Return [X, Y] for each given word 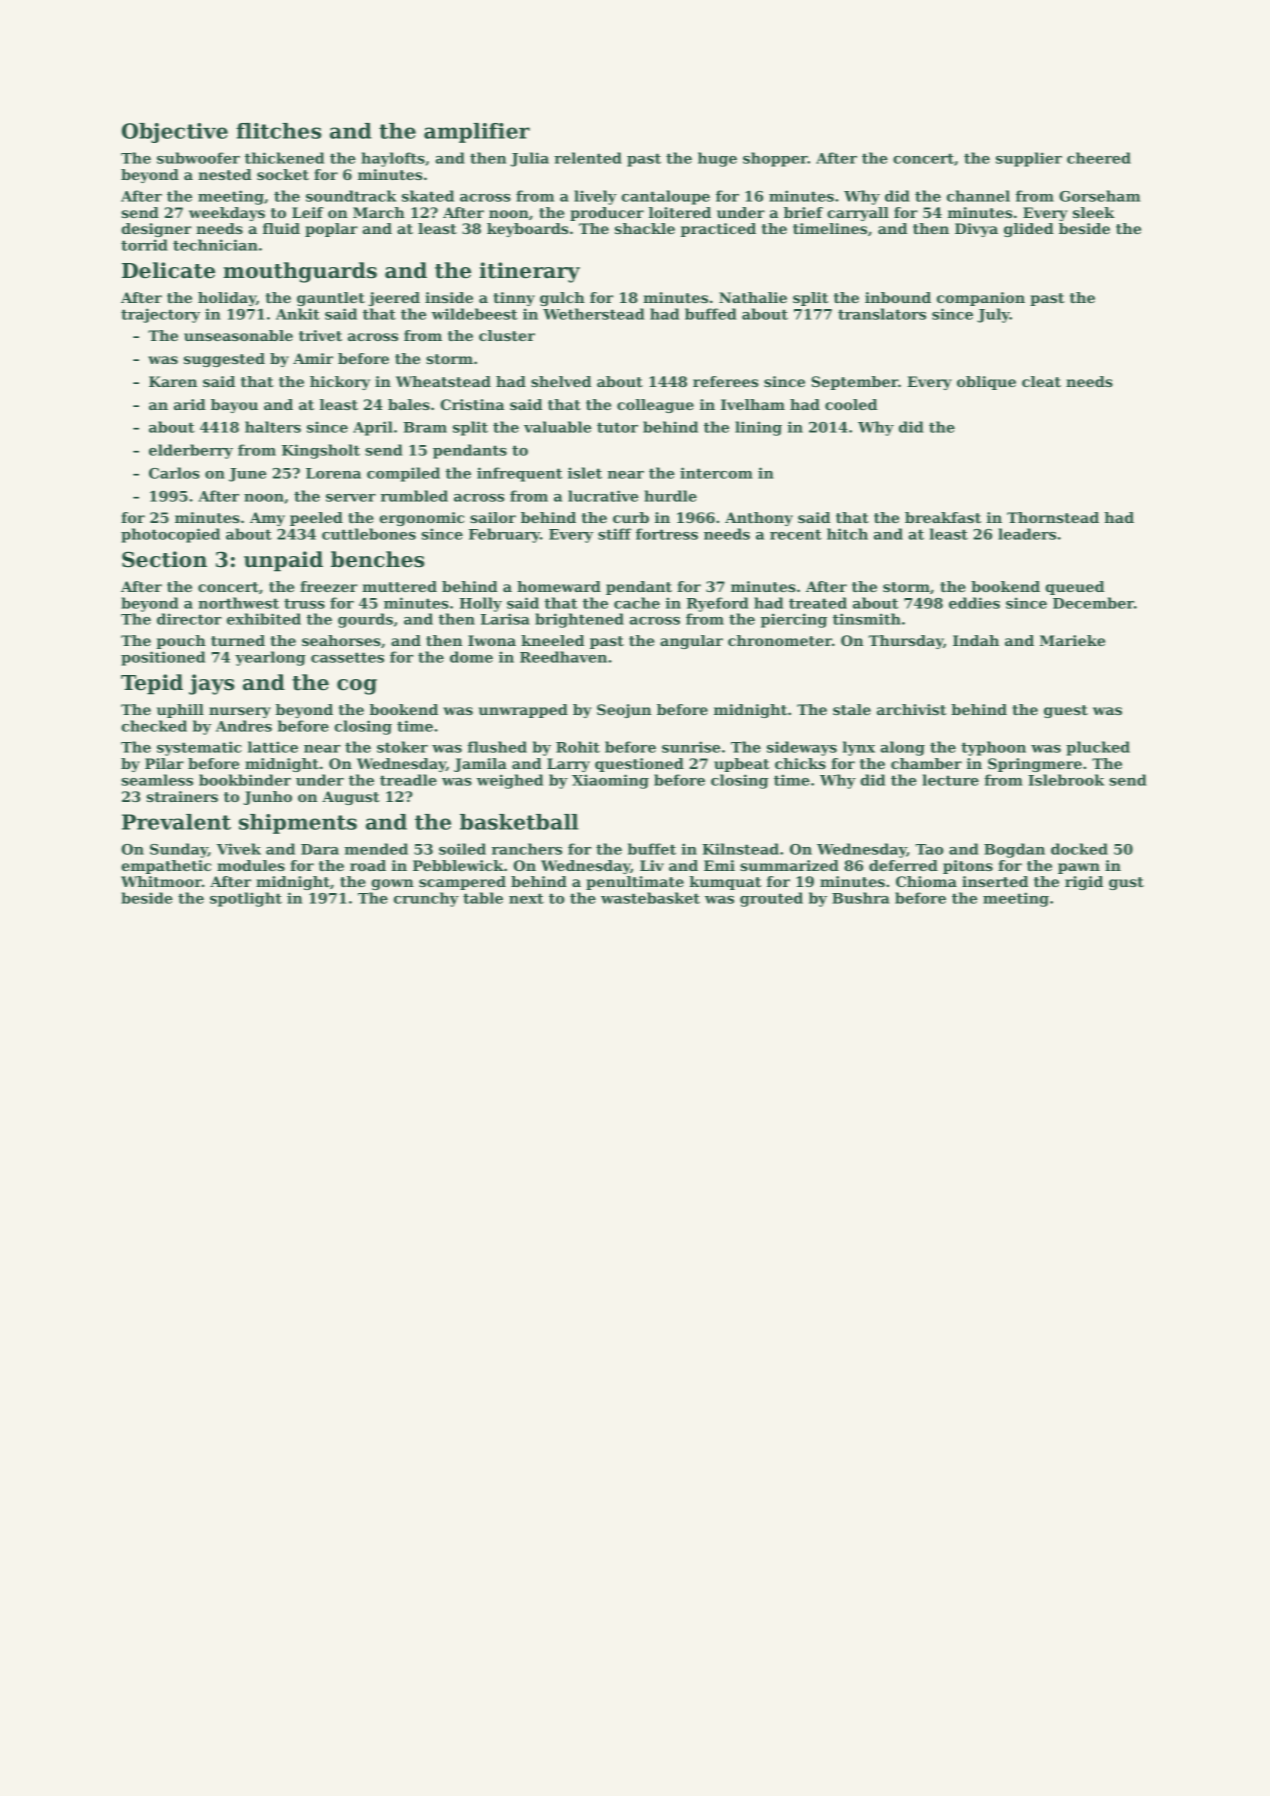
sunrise [691, 747]
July [993, 315]
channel [978, 196]
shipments [298, 824]
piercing [794, 620]
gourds [365, 620]
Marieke [1072, 640]
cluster [507, 335]
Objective [175, 133]
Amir [313, 358]
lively [595, 197]
